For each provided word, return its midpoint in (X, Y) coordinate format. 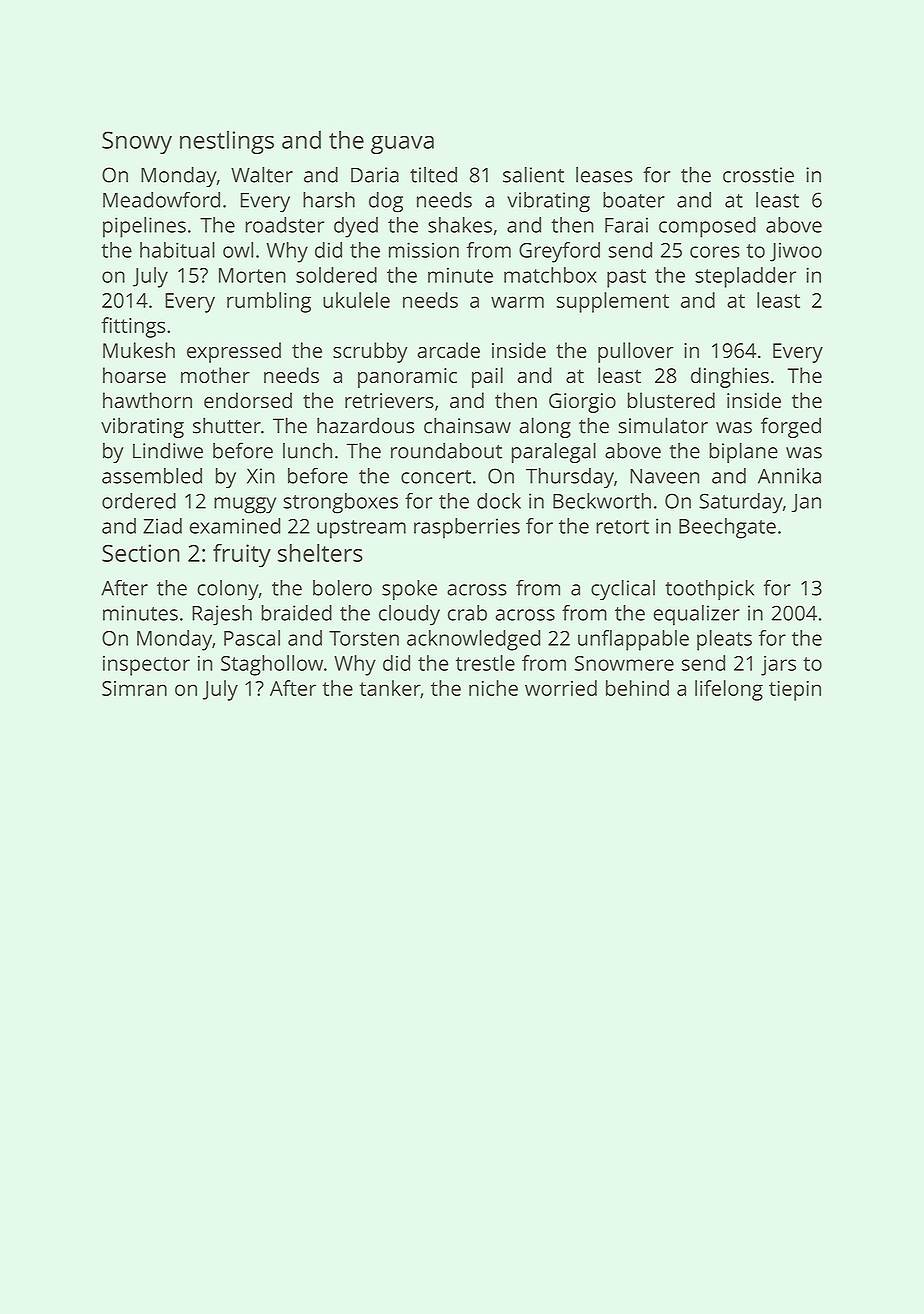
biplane (743, 452)
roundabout (446, 450)
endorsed (248, 400)
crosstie (758, 175)
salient (533, 175)
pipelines (144, 227)
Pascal (252, 638)
